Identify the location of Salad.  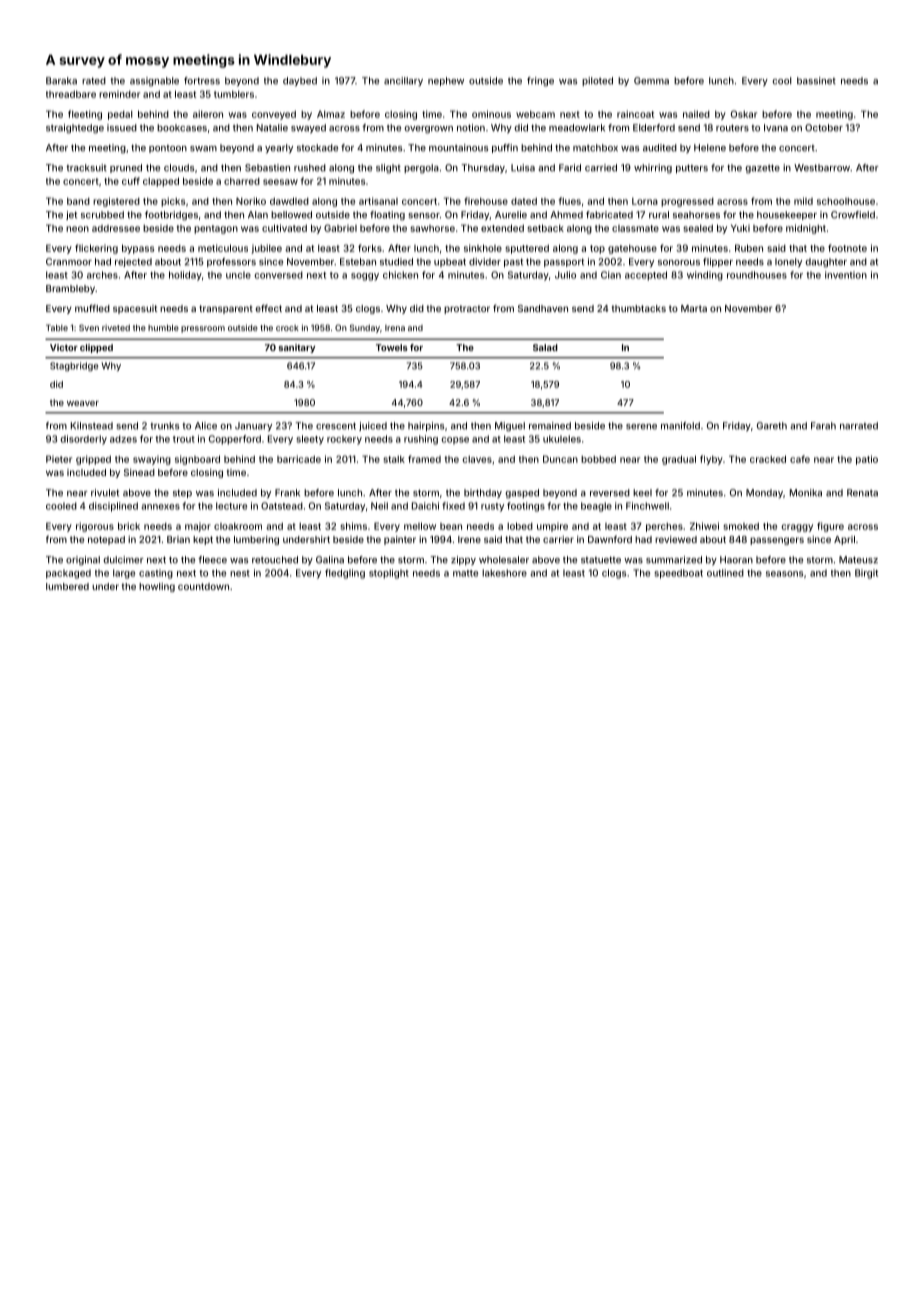
(545, 347).
